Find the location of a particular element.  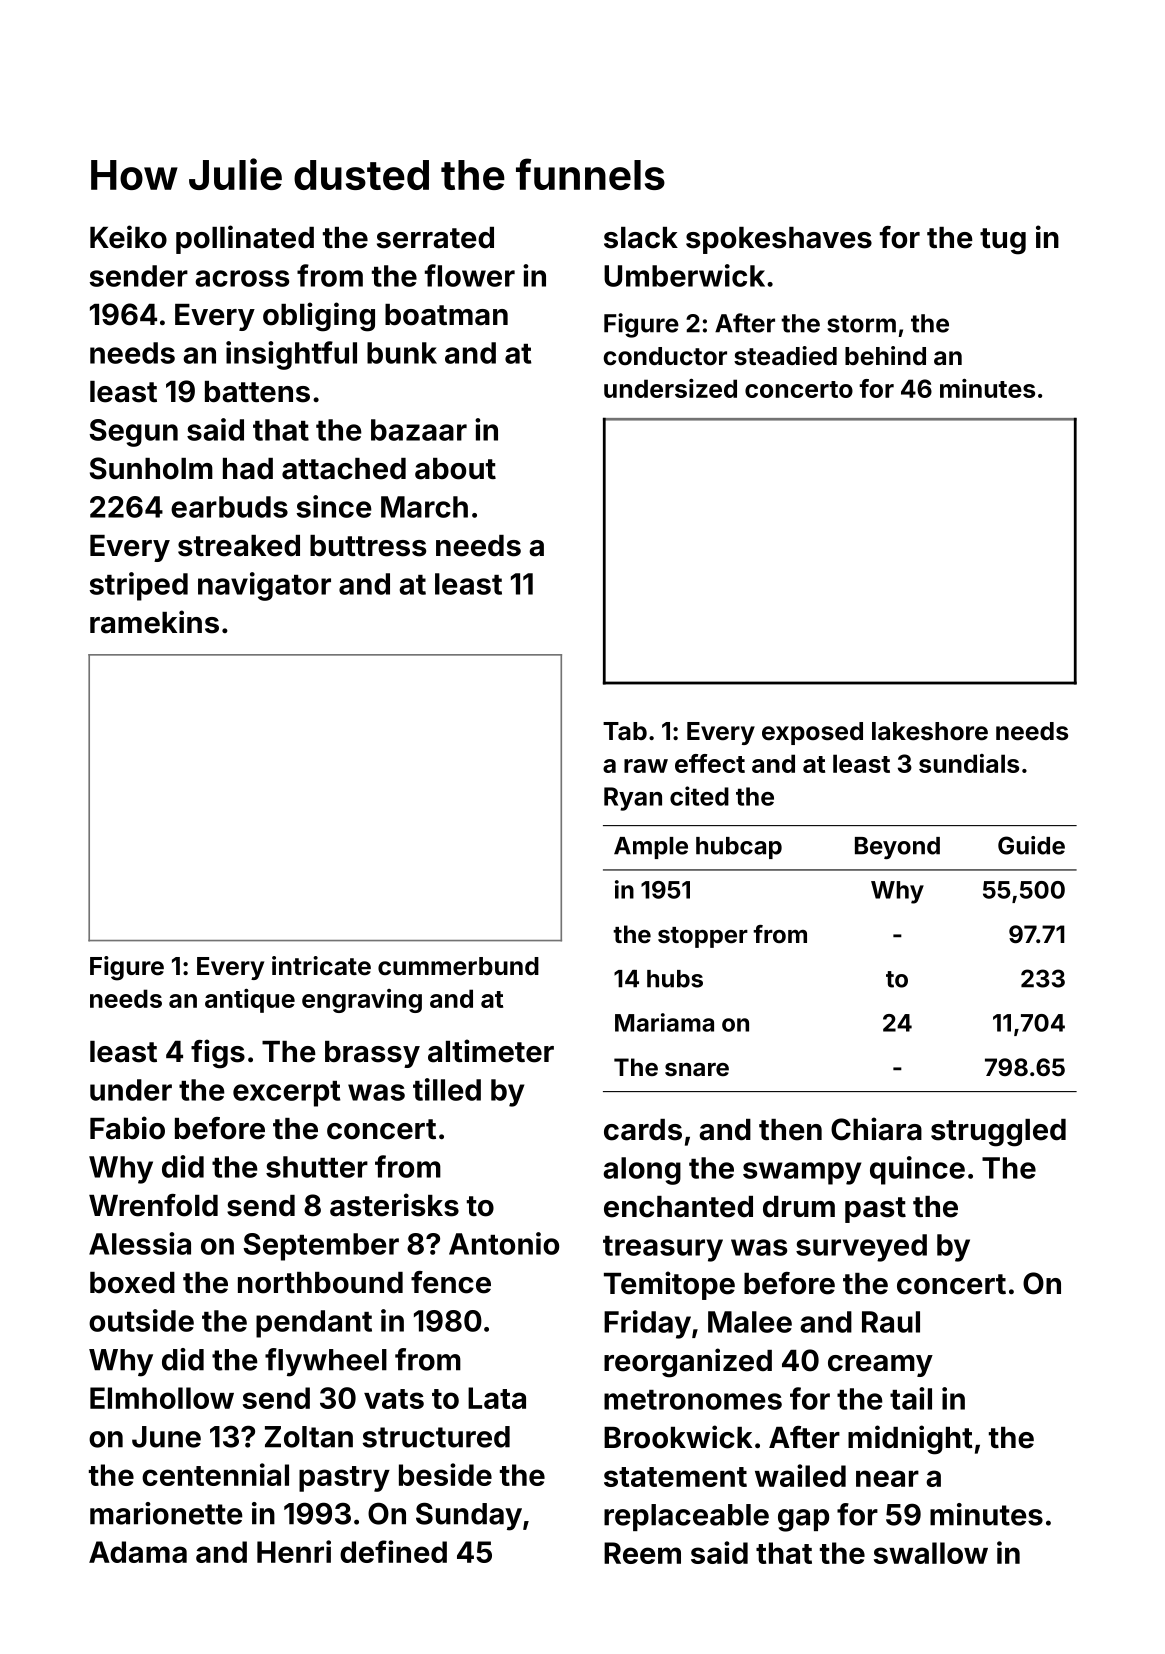

Henri is located at coordinates (294, 1551).
